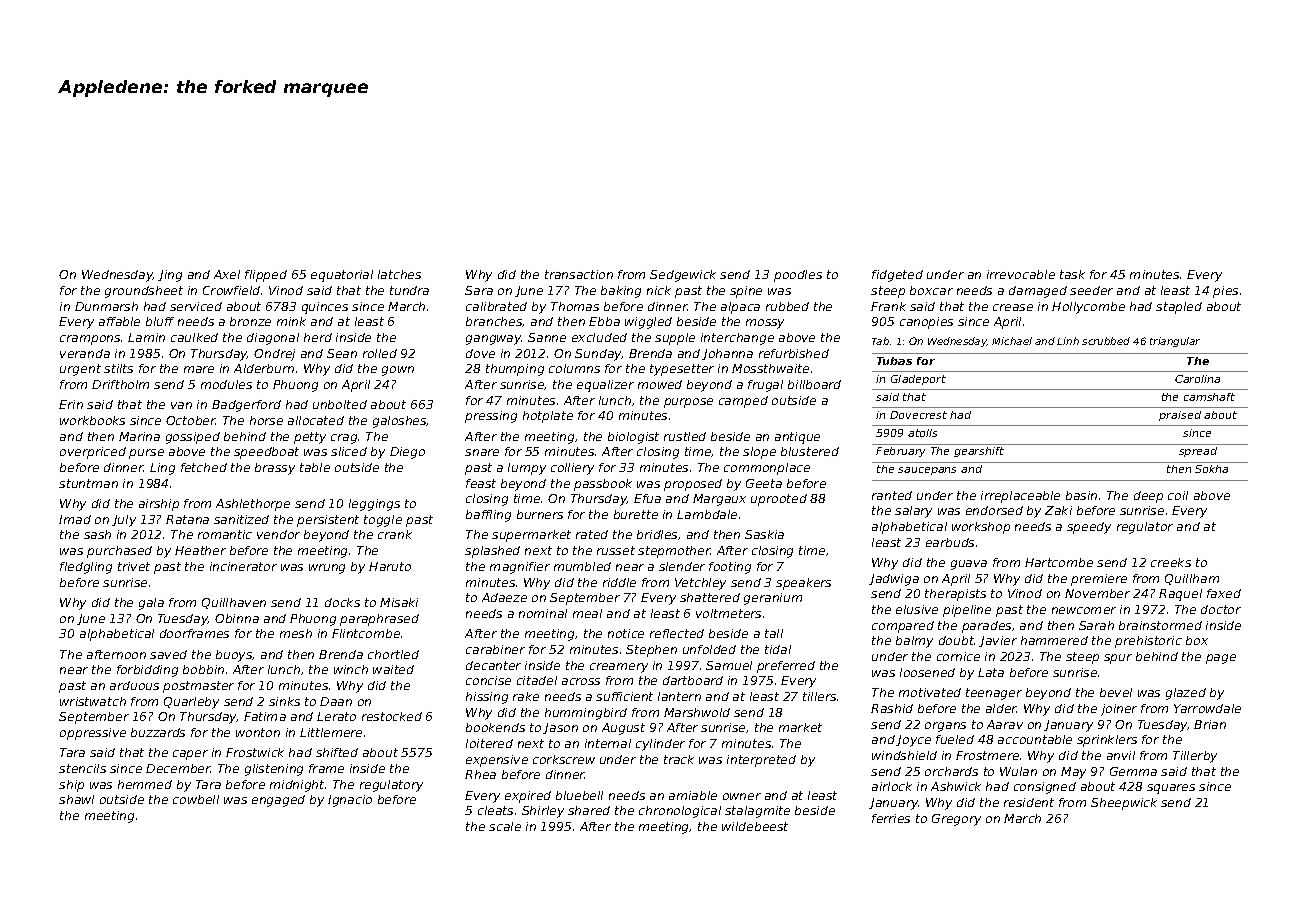 This screenshot has height=924, width=1308. I want to click on caper, so click(190, 755).
